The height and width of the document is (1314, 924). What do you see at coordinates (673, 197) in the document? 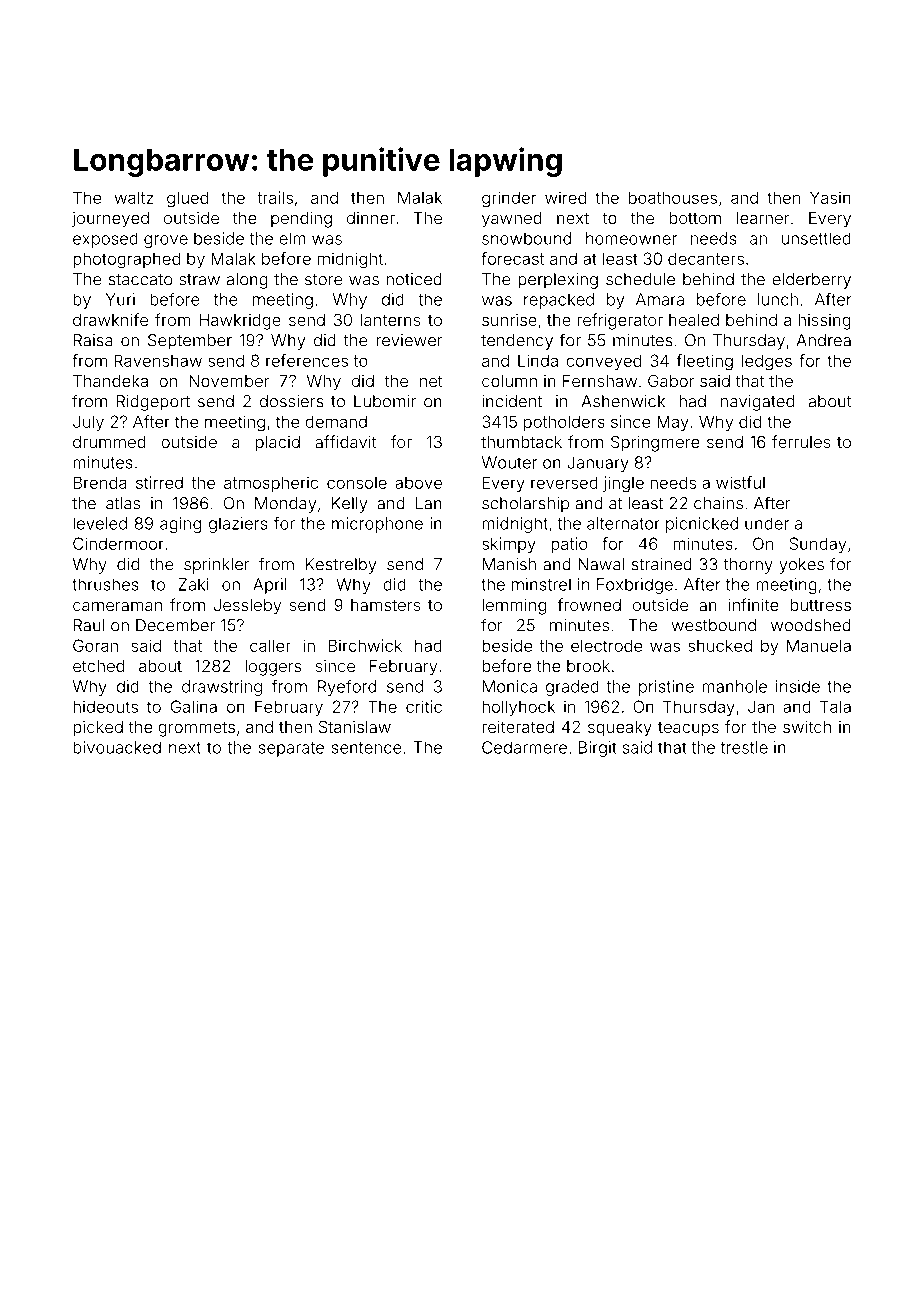
I see `boathouses` at bounding box center [673, 197].
